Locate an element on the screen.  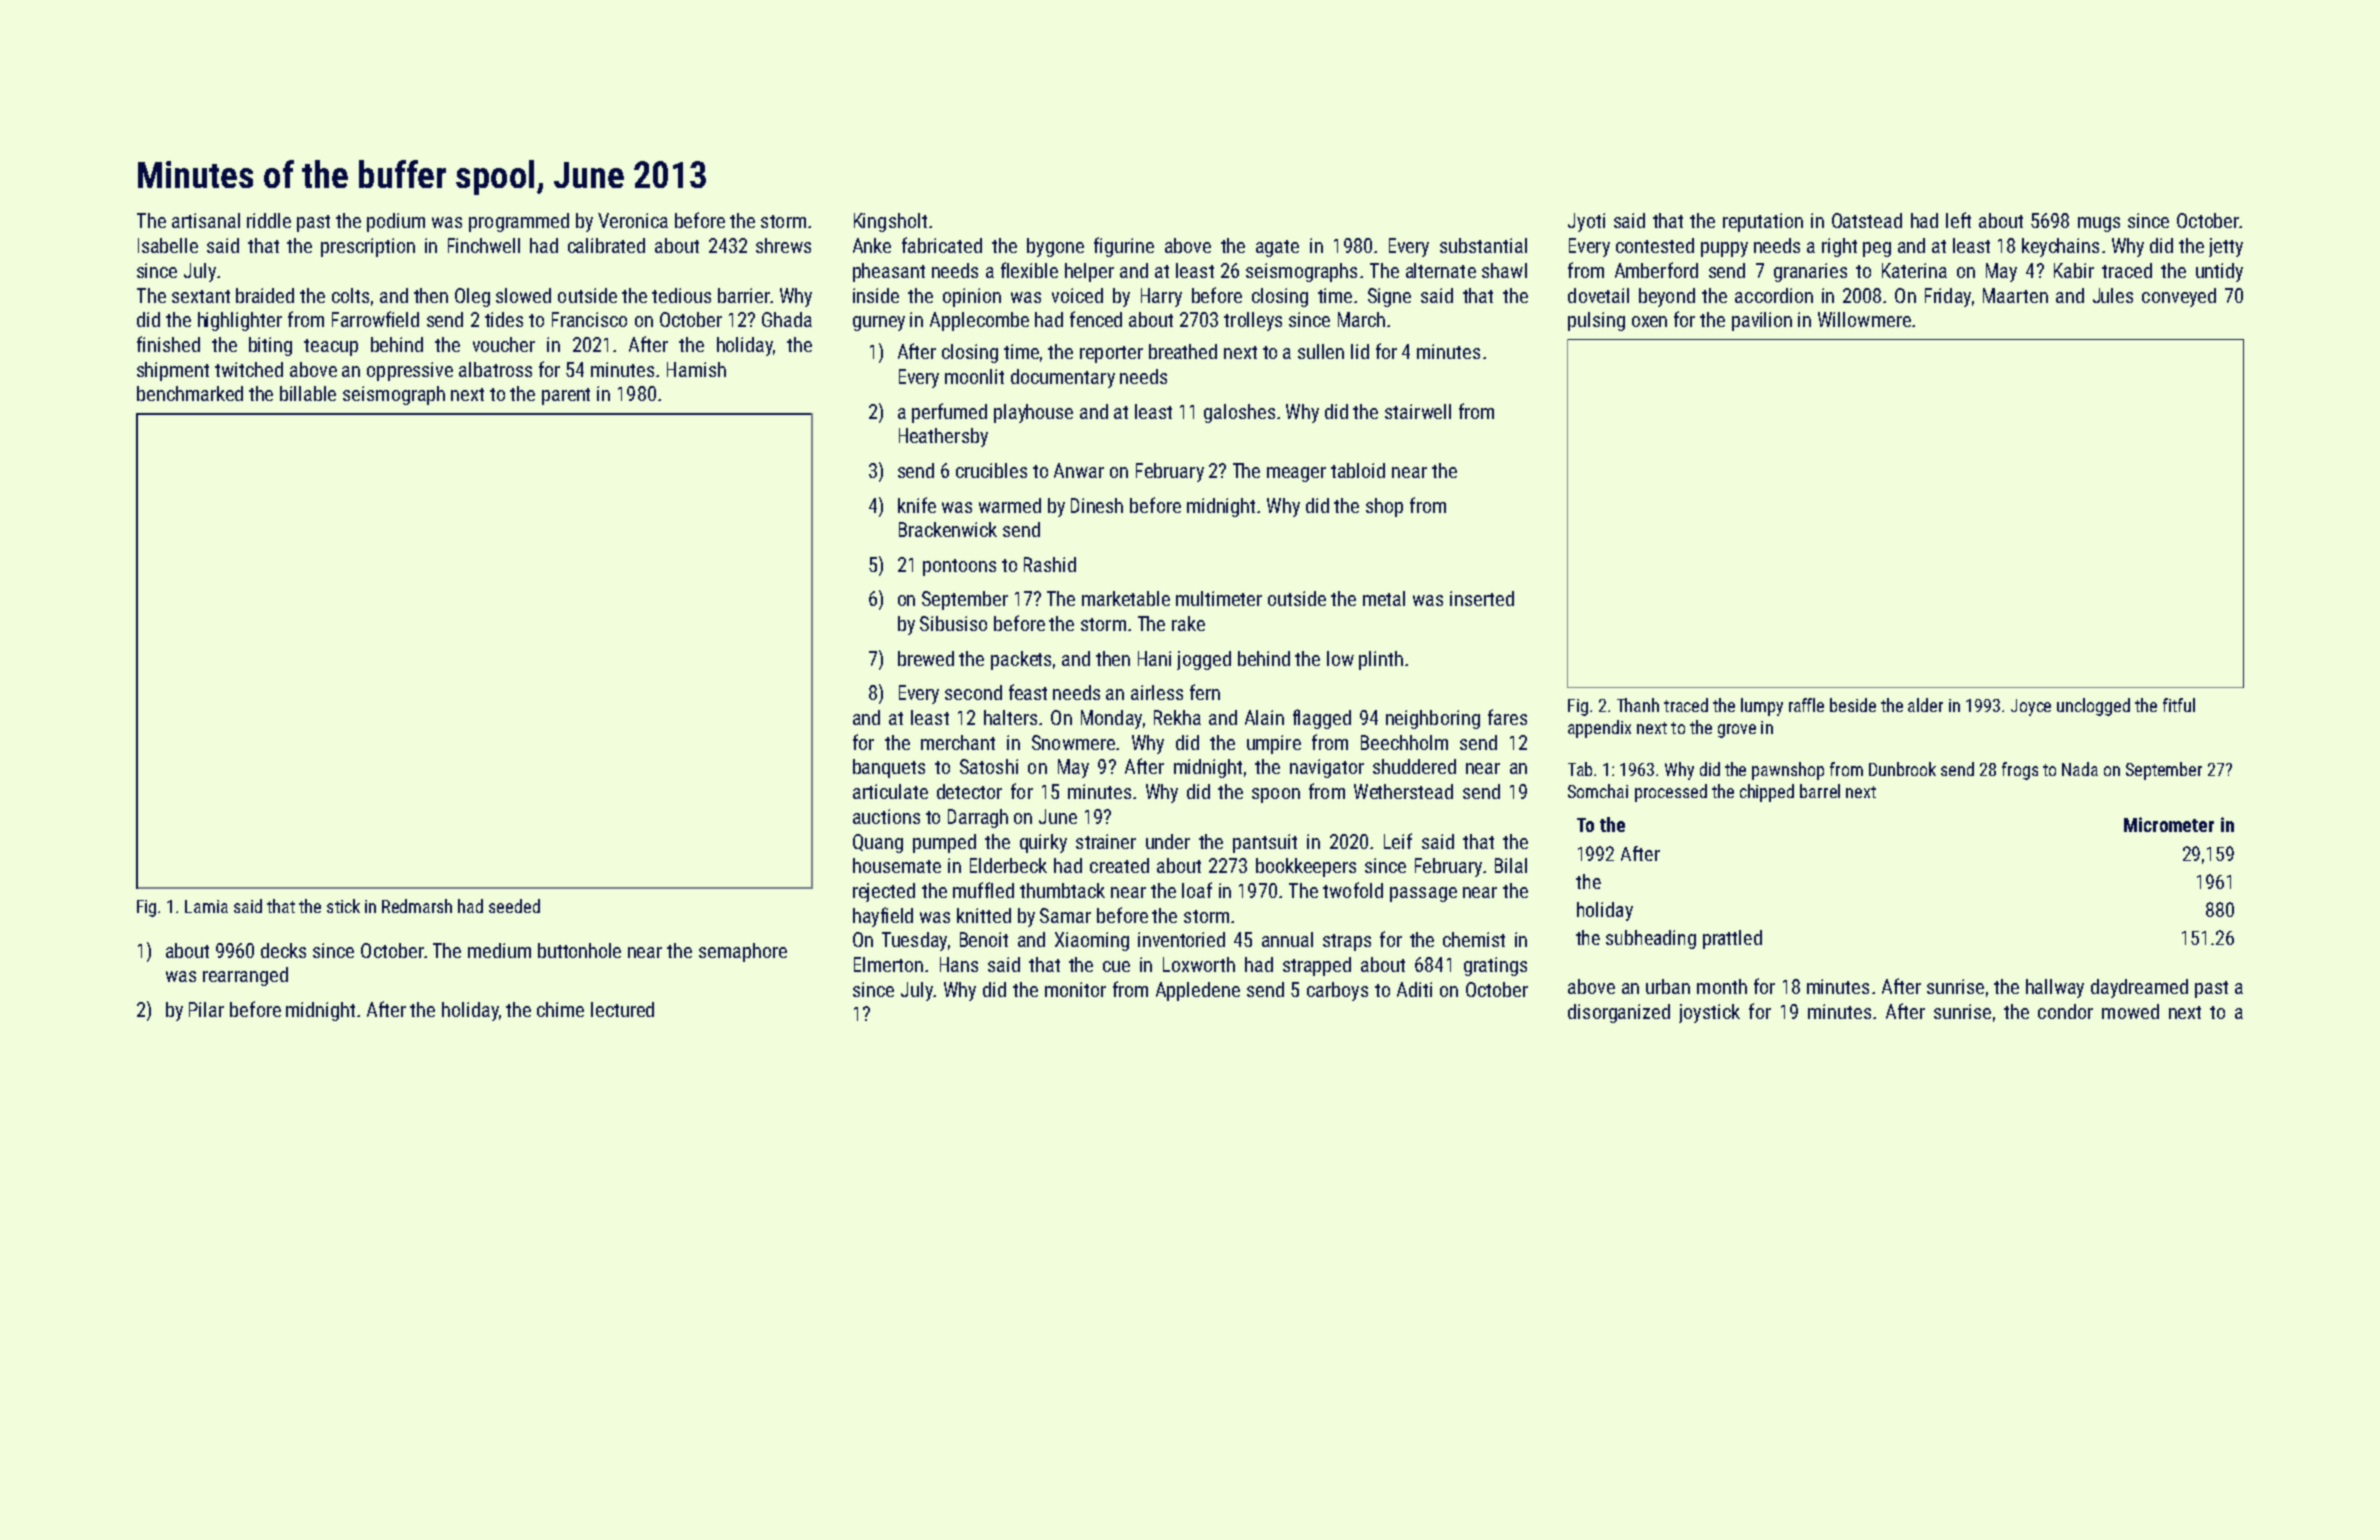
meager is located at coordinates (1296, 474).
